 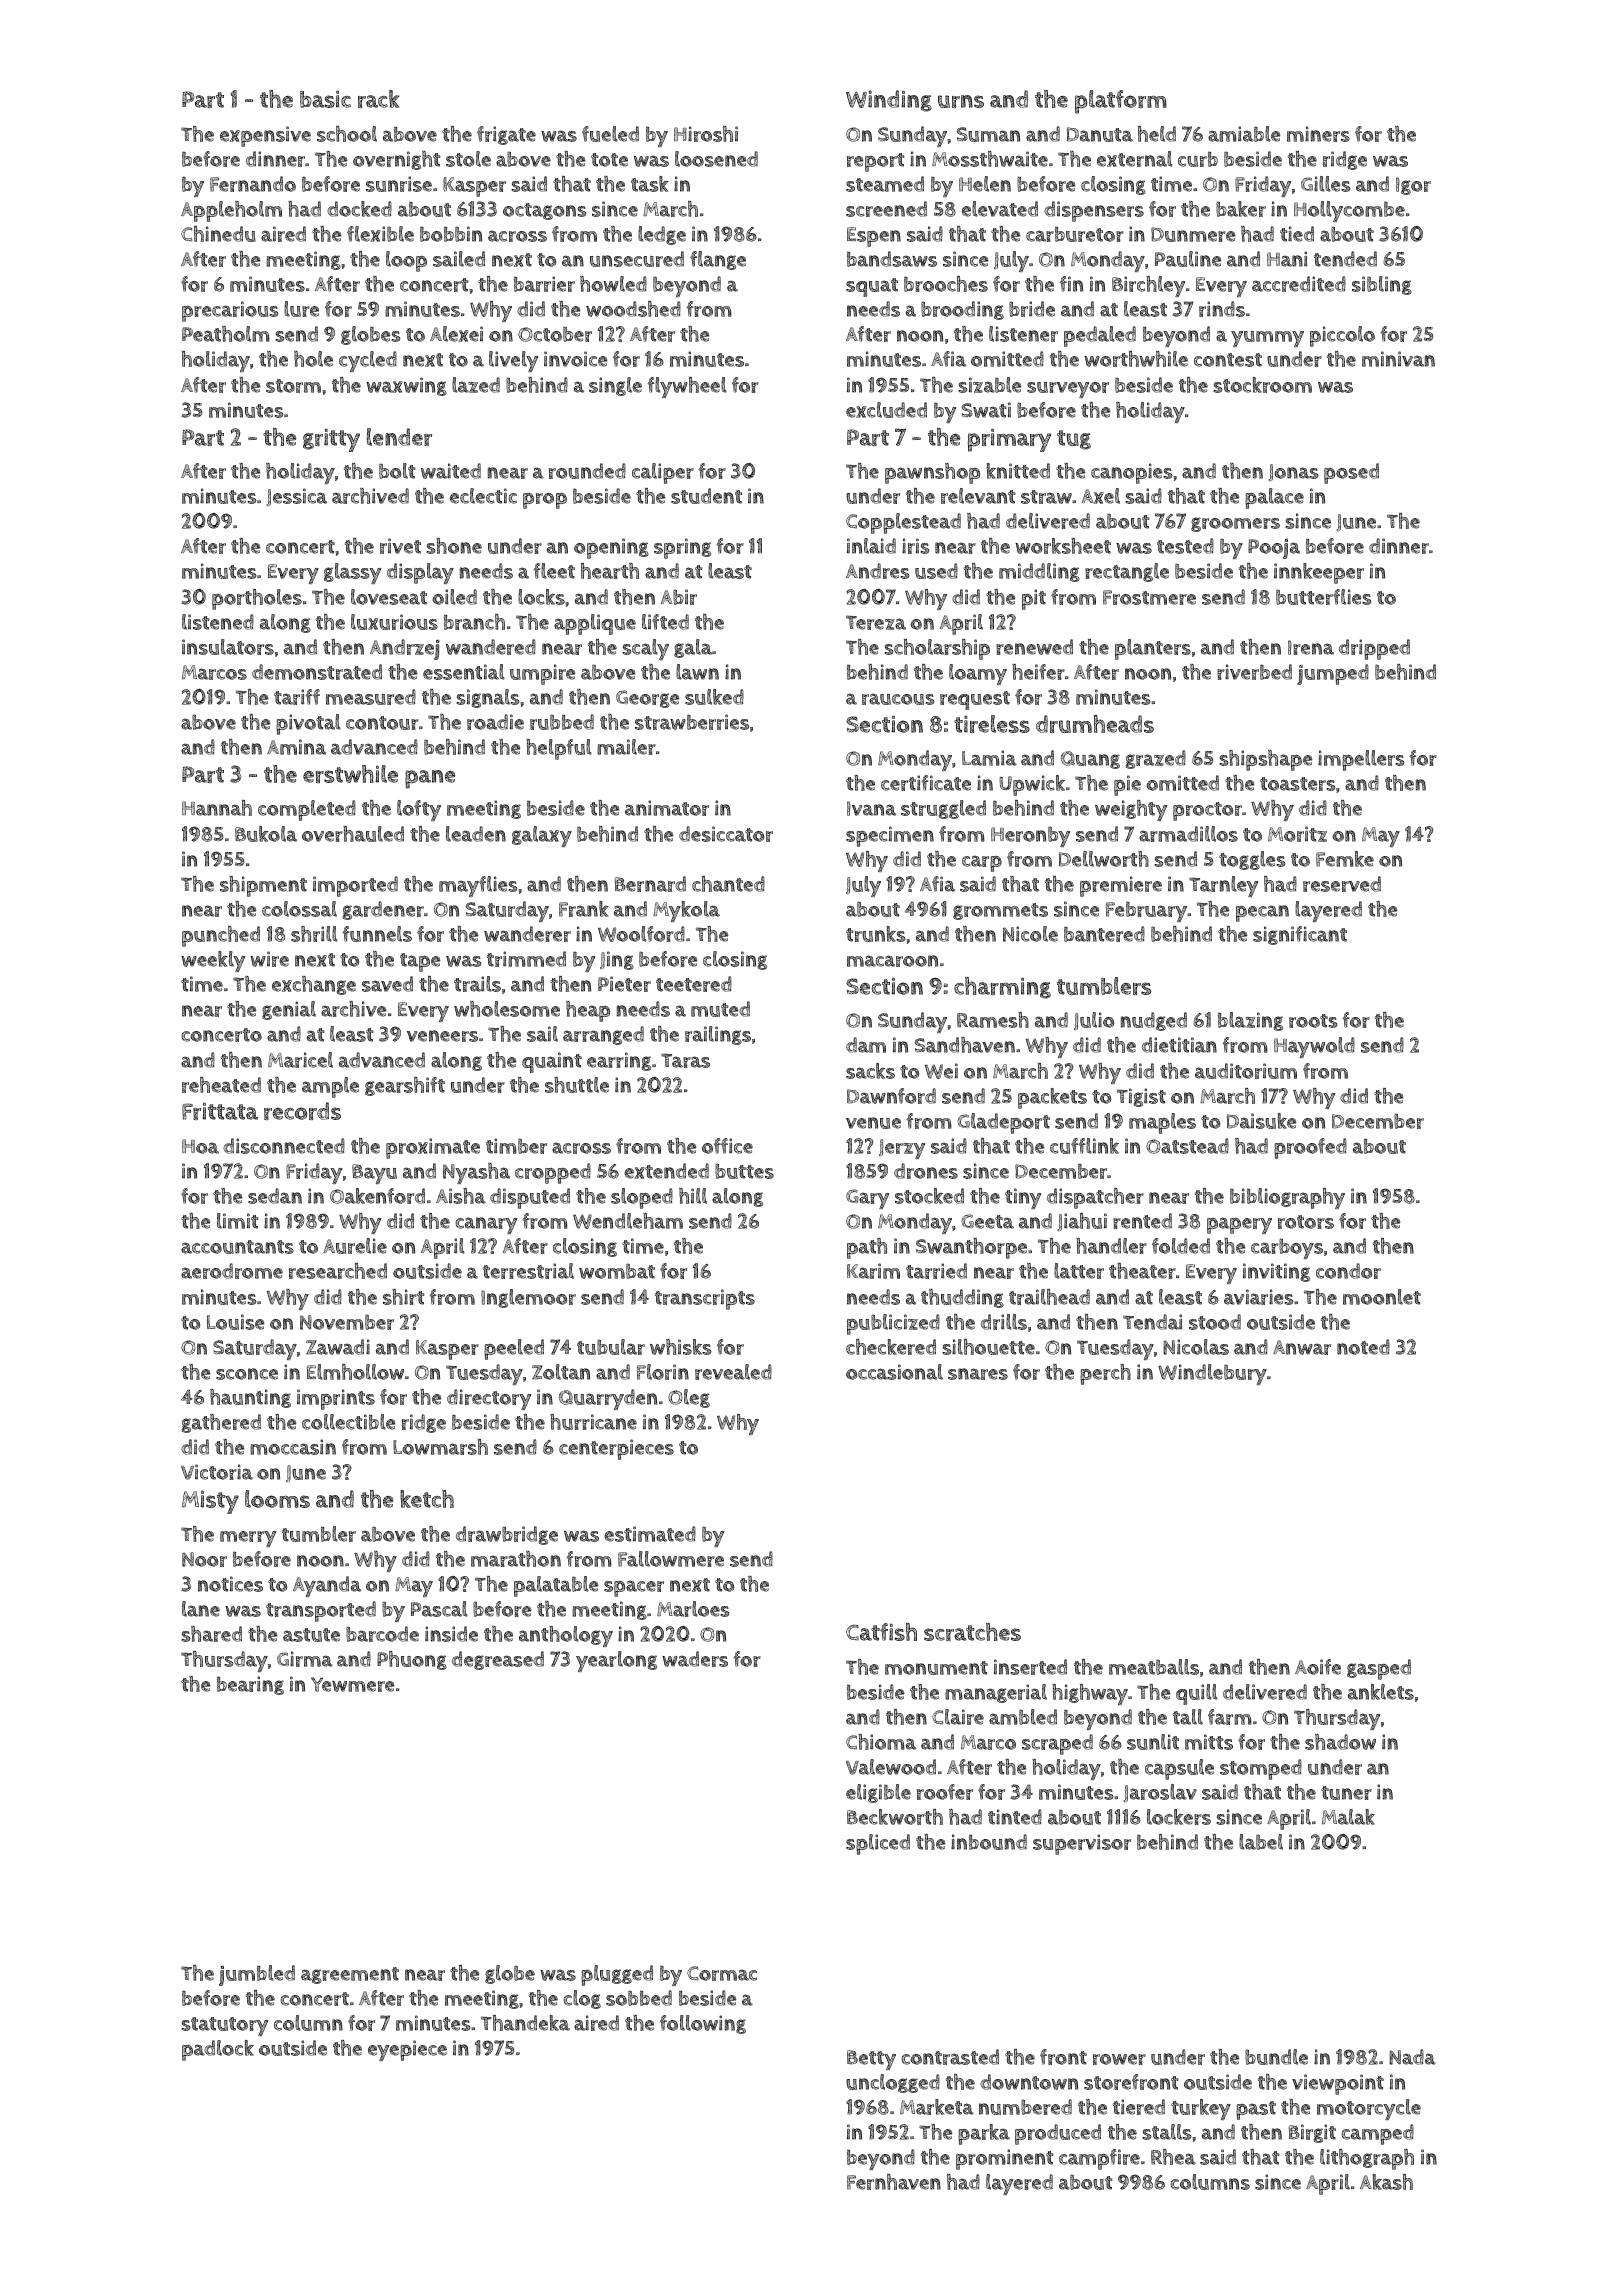 I want to click on shuttle, so click(x=577, y=1085).
